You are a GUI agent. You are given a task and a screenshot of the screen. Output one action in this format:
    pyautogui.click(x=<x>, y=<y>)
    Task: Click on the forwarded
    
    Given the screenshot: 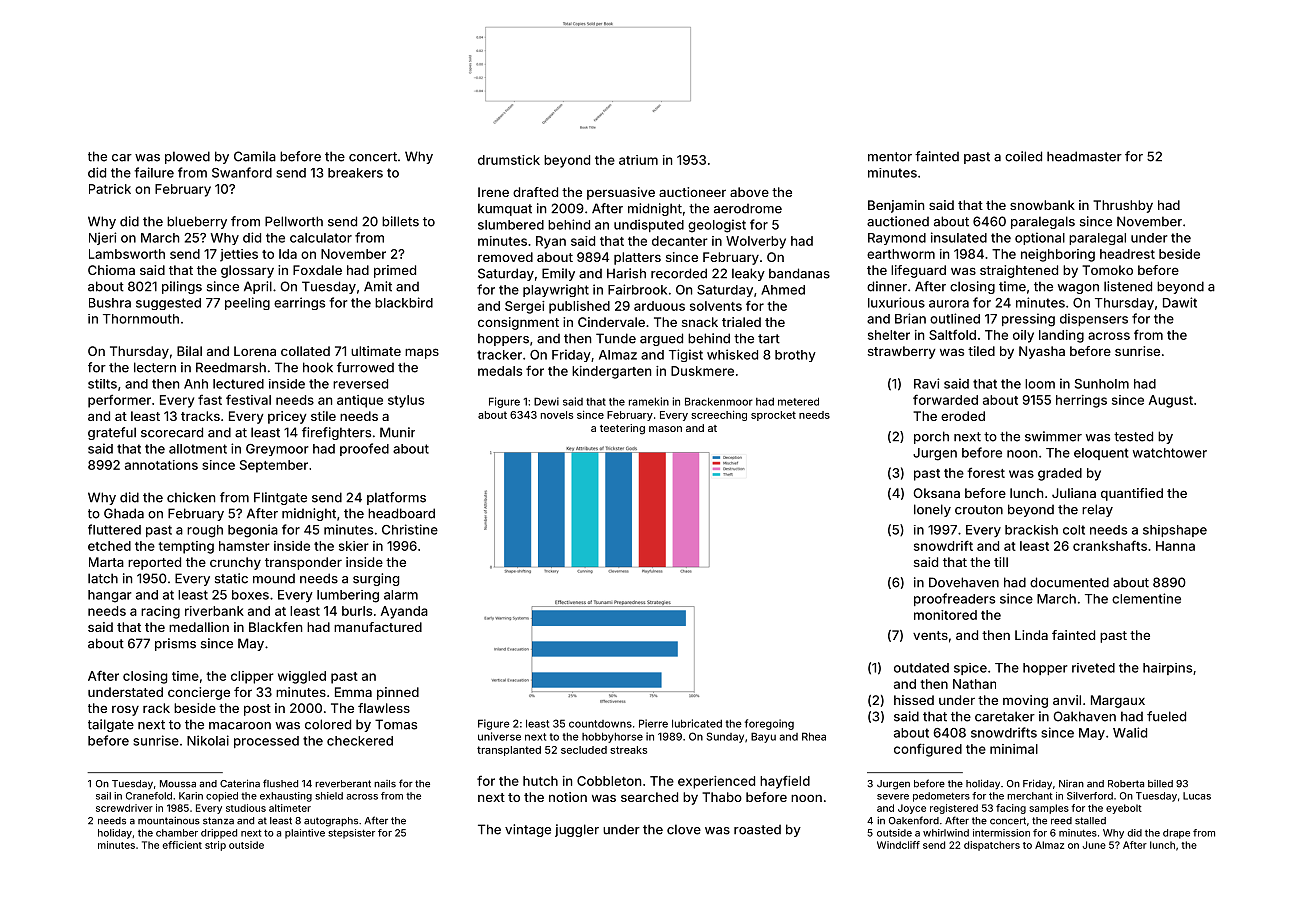 What is the action you would take?
    pyautogui.click(x=945, y=399)
